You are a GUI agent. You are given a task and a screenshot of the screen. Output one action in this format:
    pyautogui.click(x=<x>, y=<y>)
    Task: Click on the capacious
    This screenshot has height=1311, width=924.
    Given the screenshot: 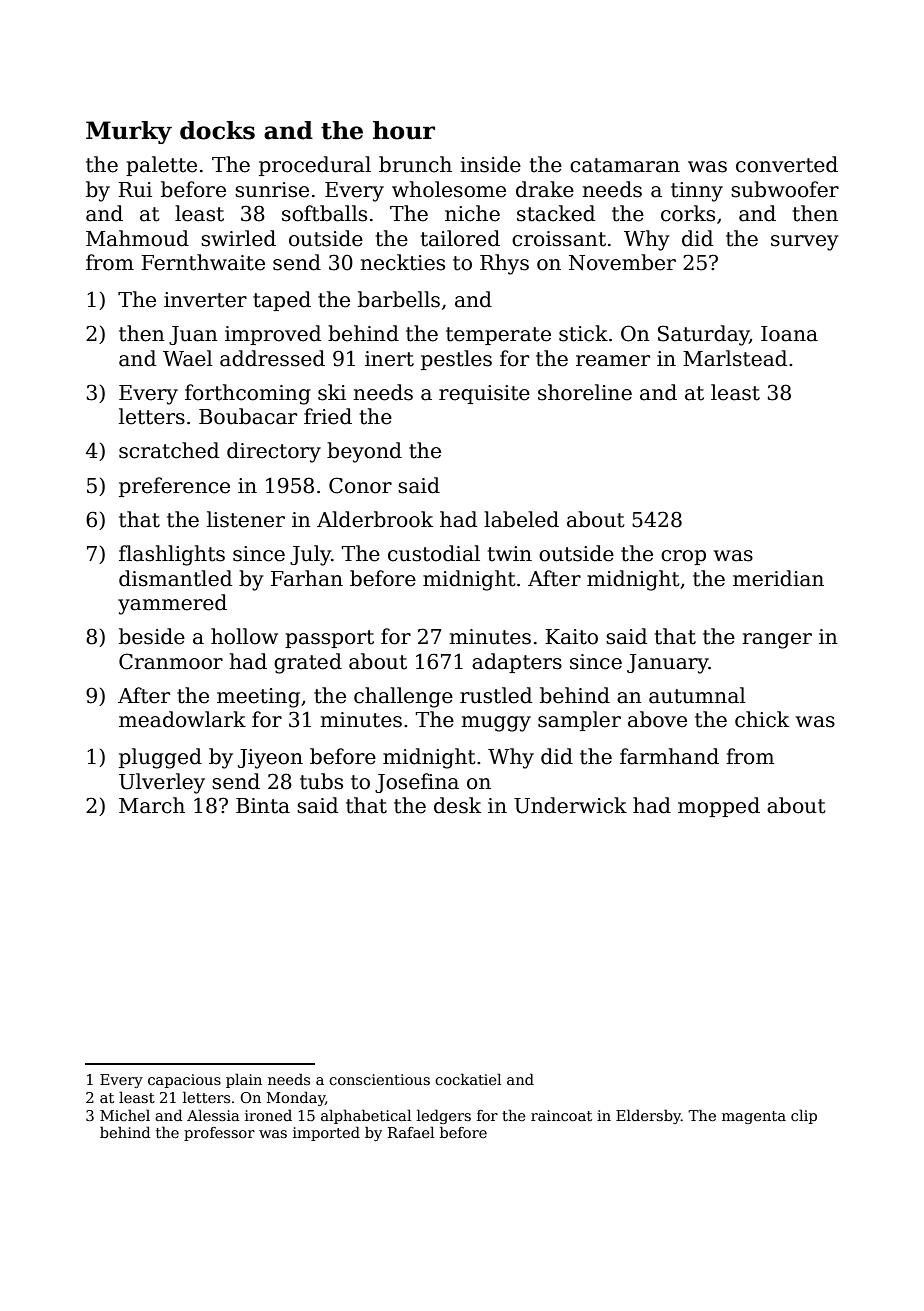 What is the action you would take?
    pyautogui.click(x=184, y=1081)
